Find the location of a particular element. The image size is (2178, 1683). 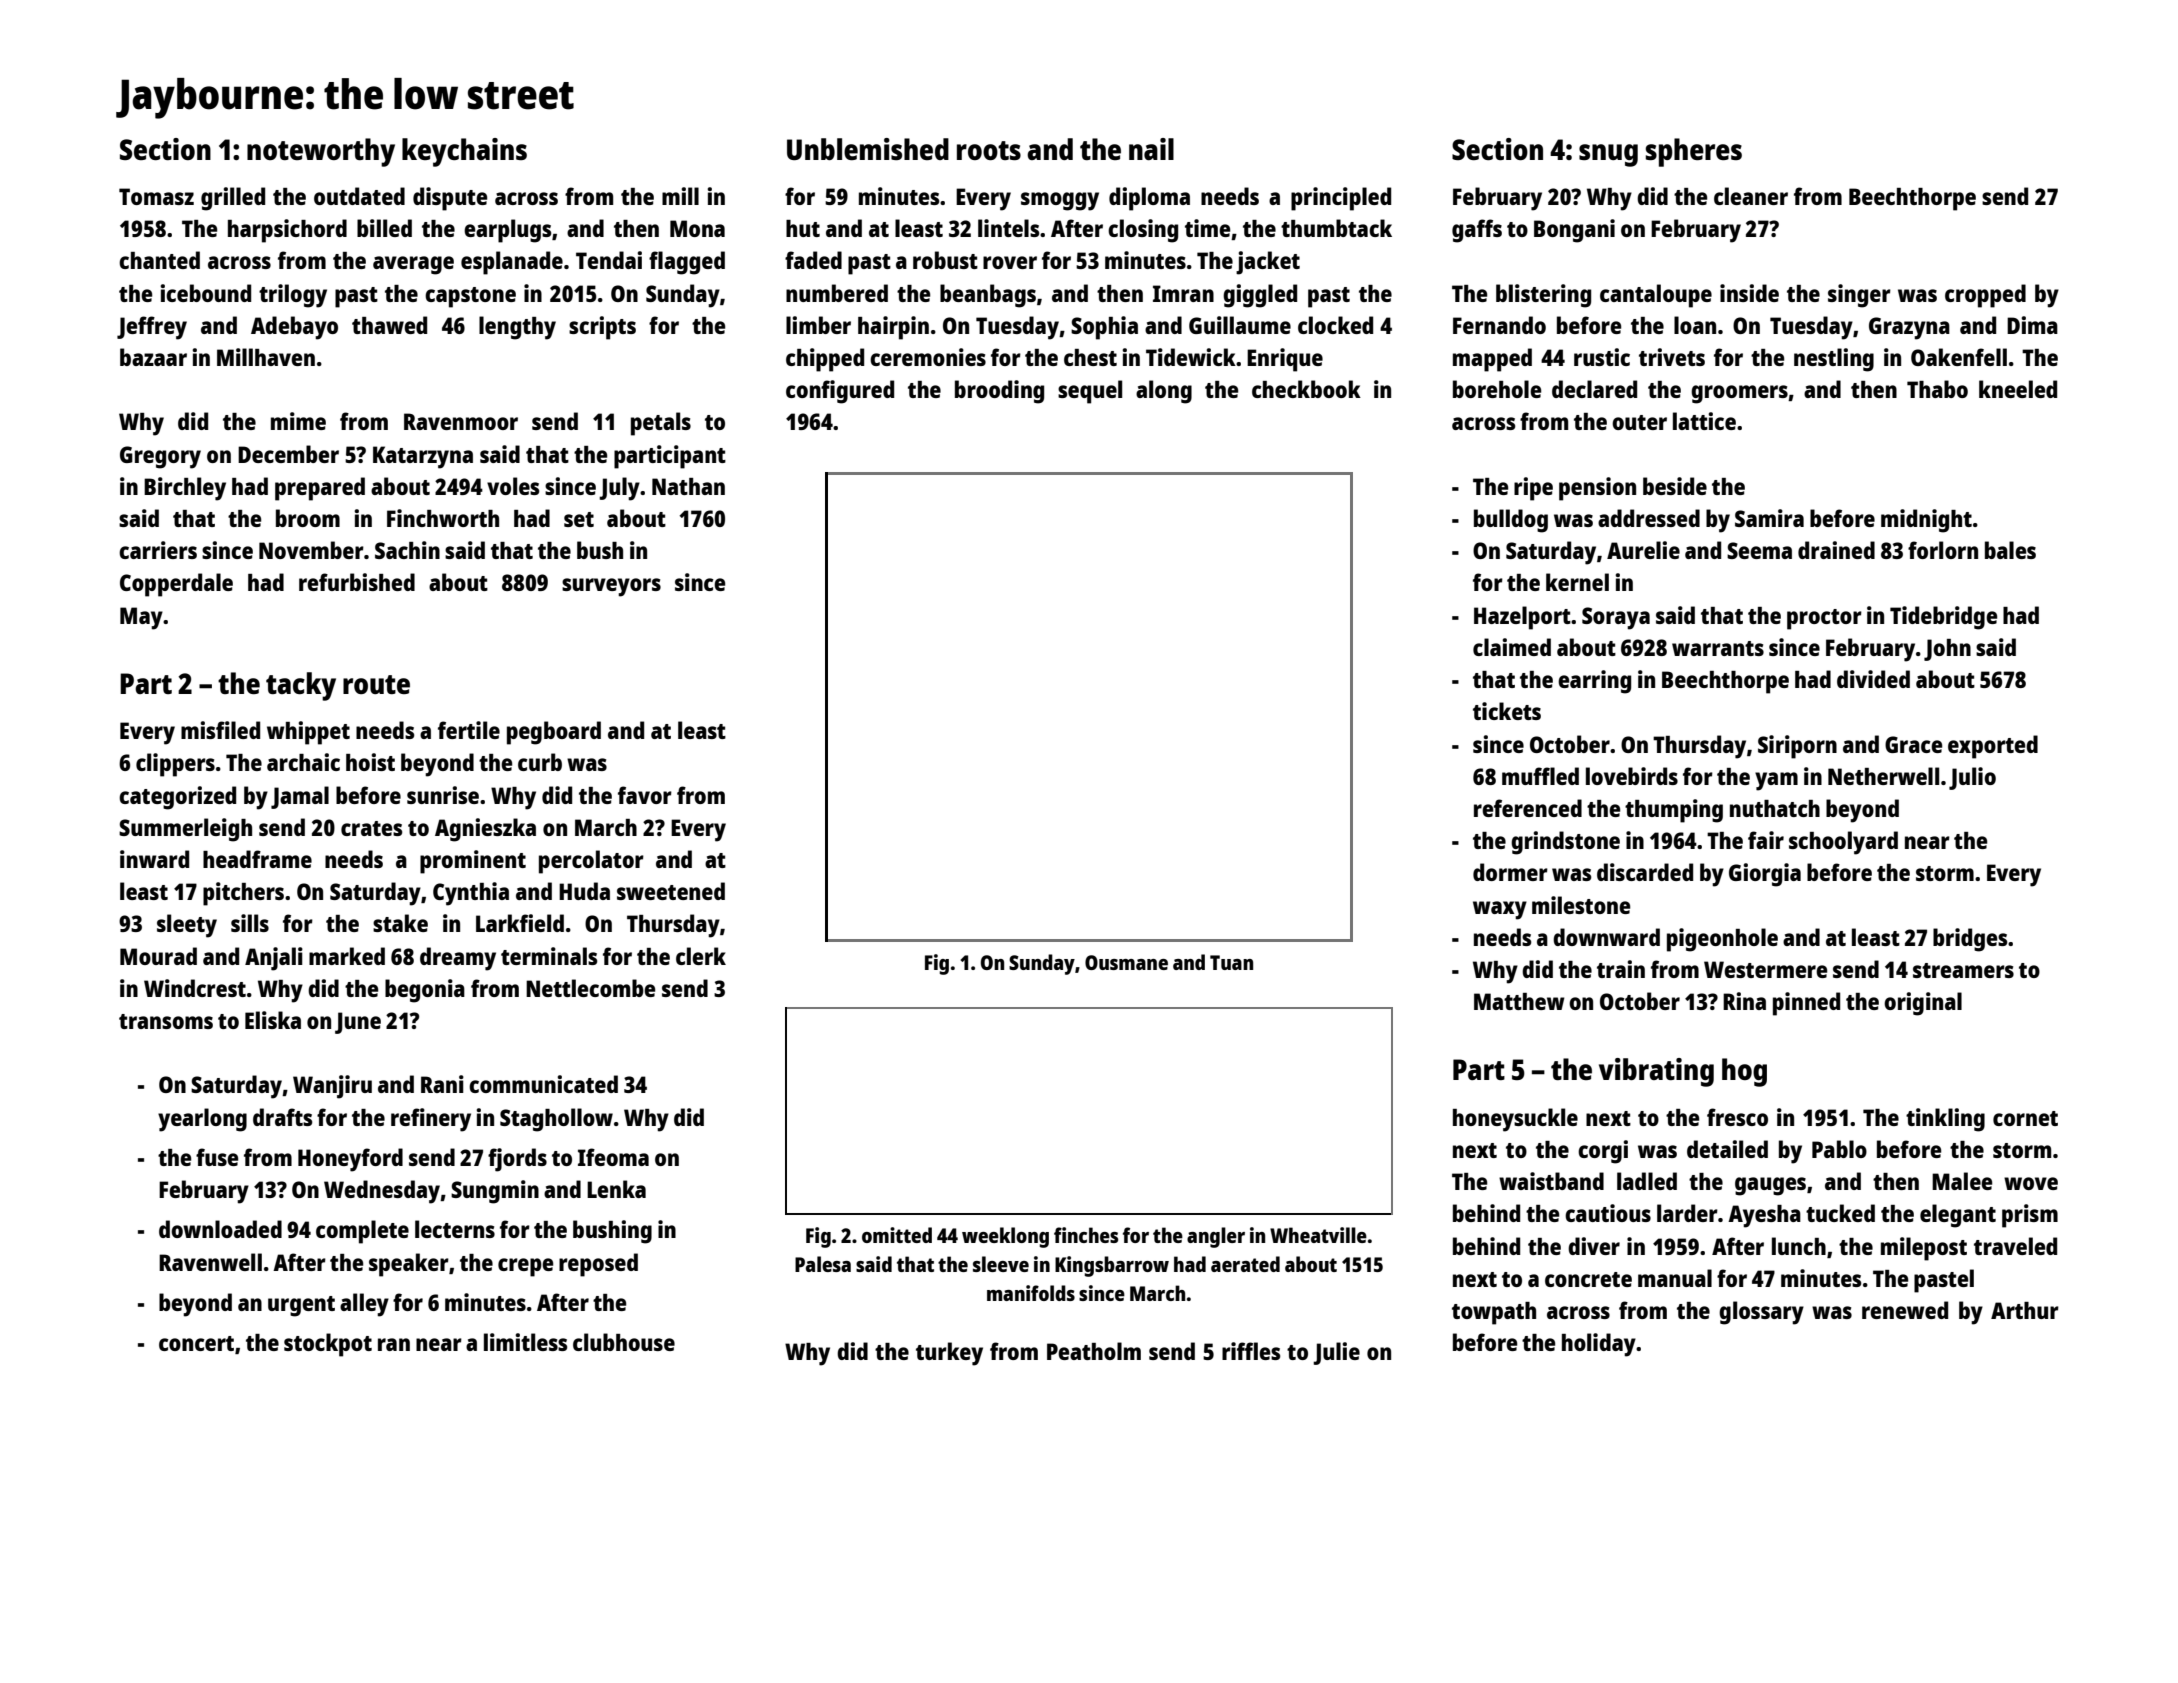

Hazelport is located at coordinates (1522, 618).
